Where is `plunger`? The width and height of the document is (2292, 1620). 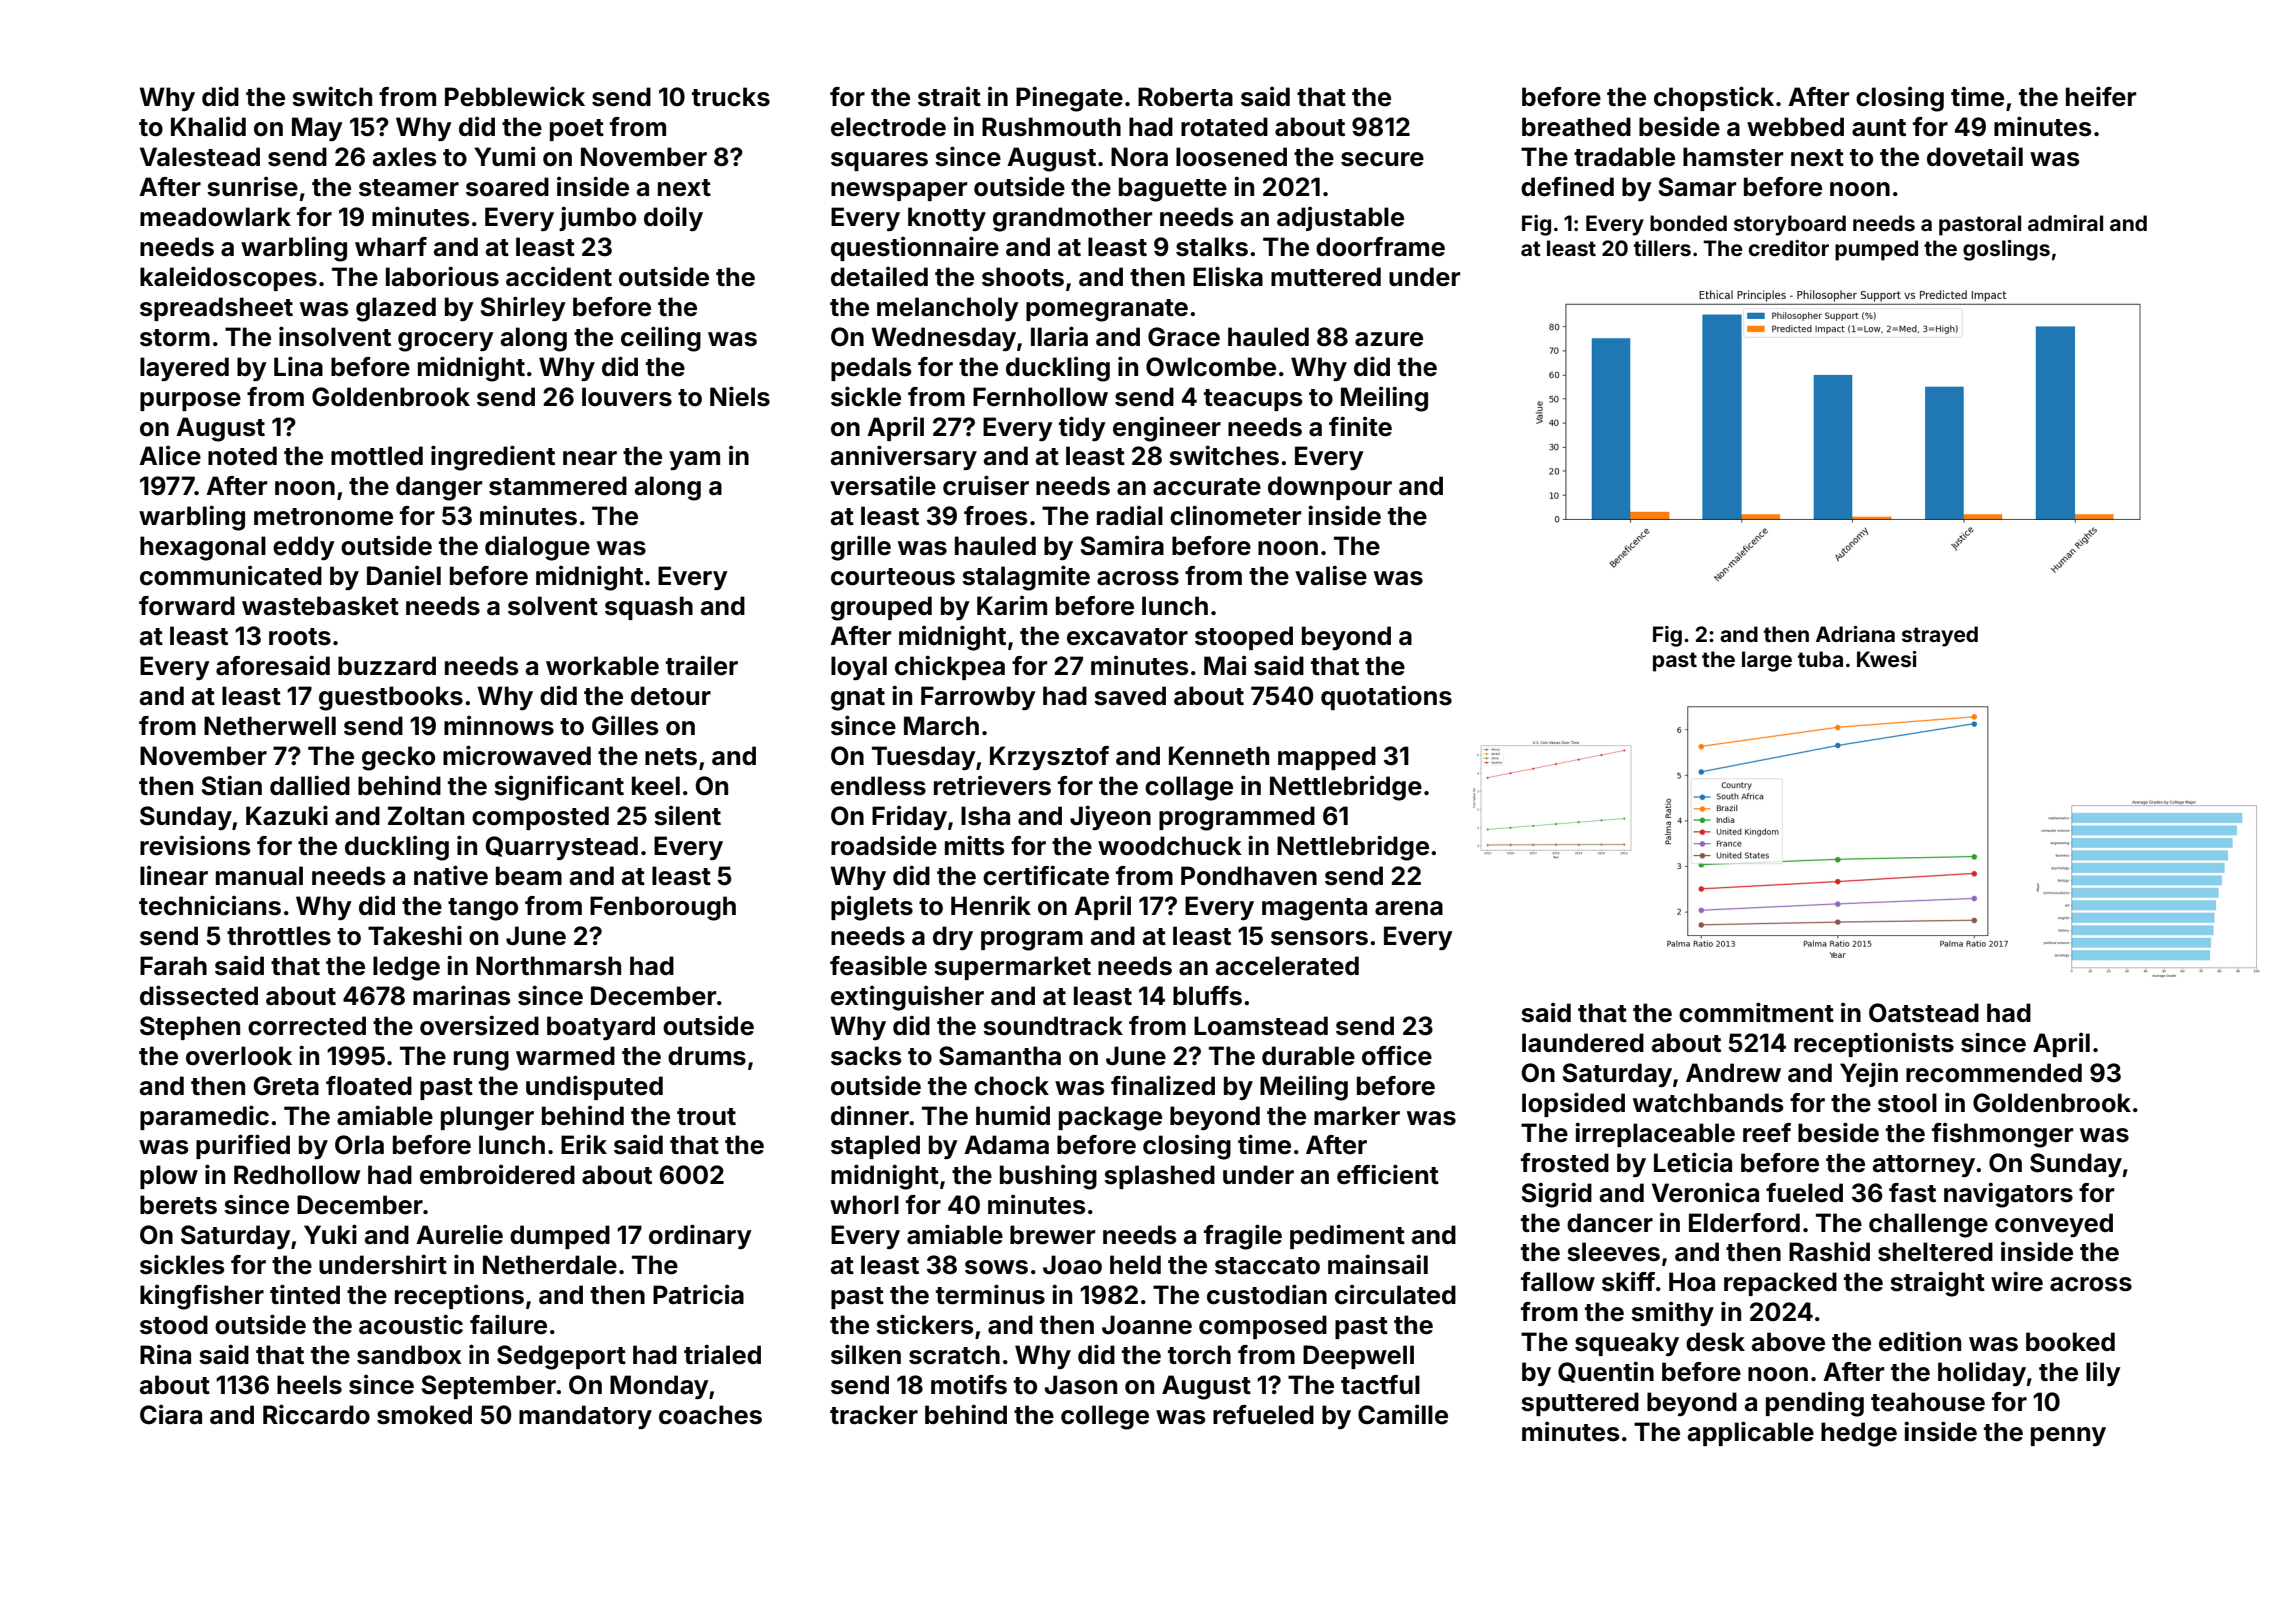 plunger is located at coordinates (487, 1118).
